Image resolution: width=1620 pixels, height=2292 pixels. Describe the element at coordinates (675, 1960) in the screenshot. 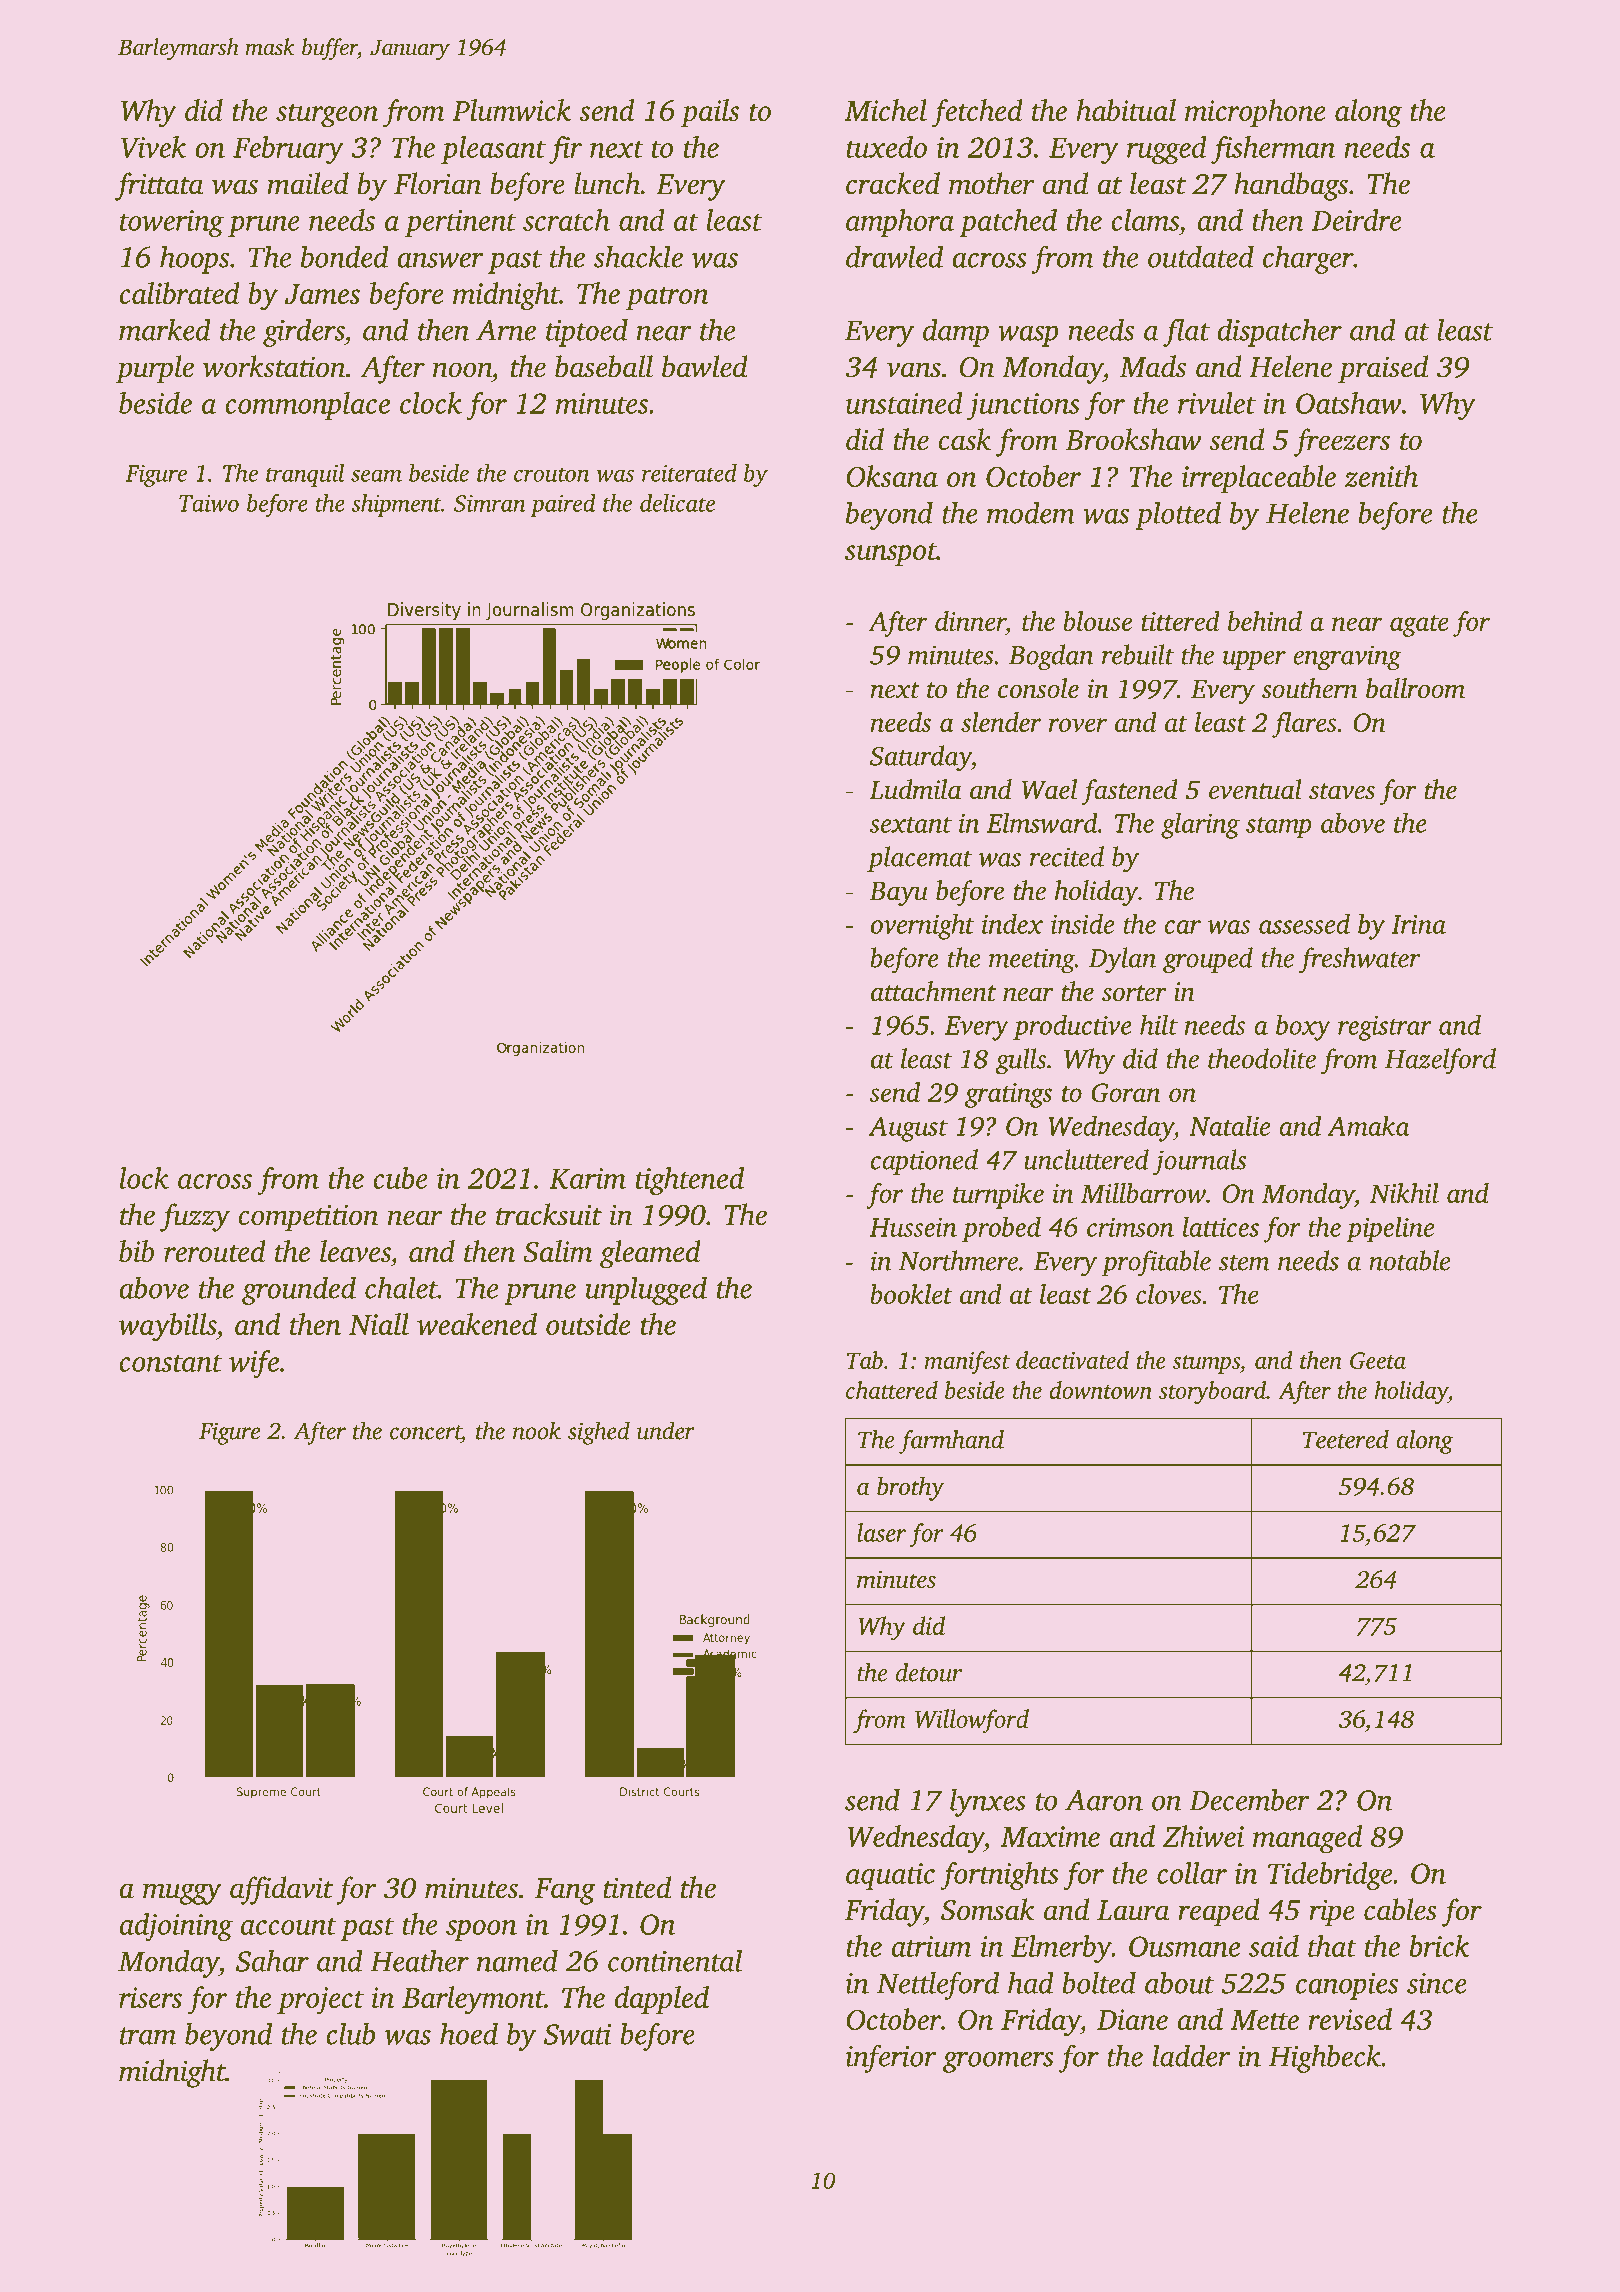

I see `continental` at that location.
